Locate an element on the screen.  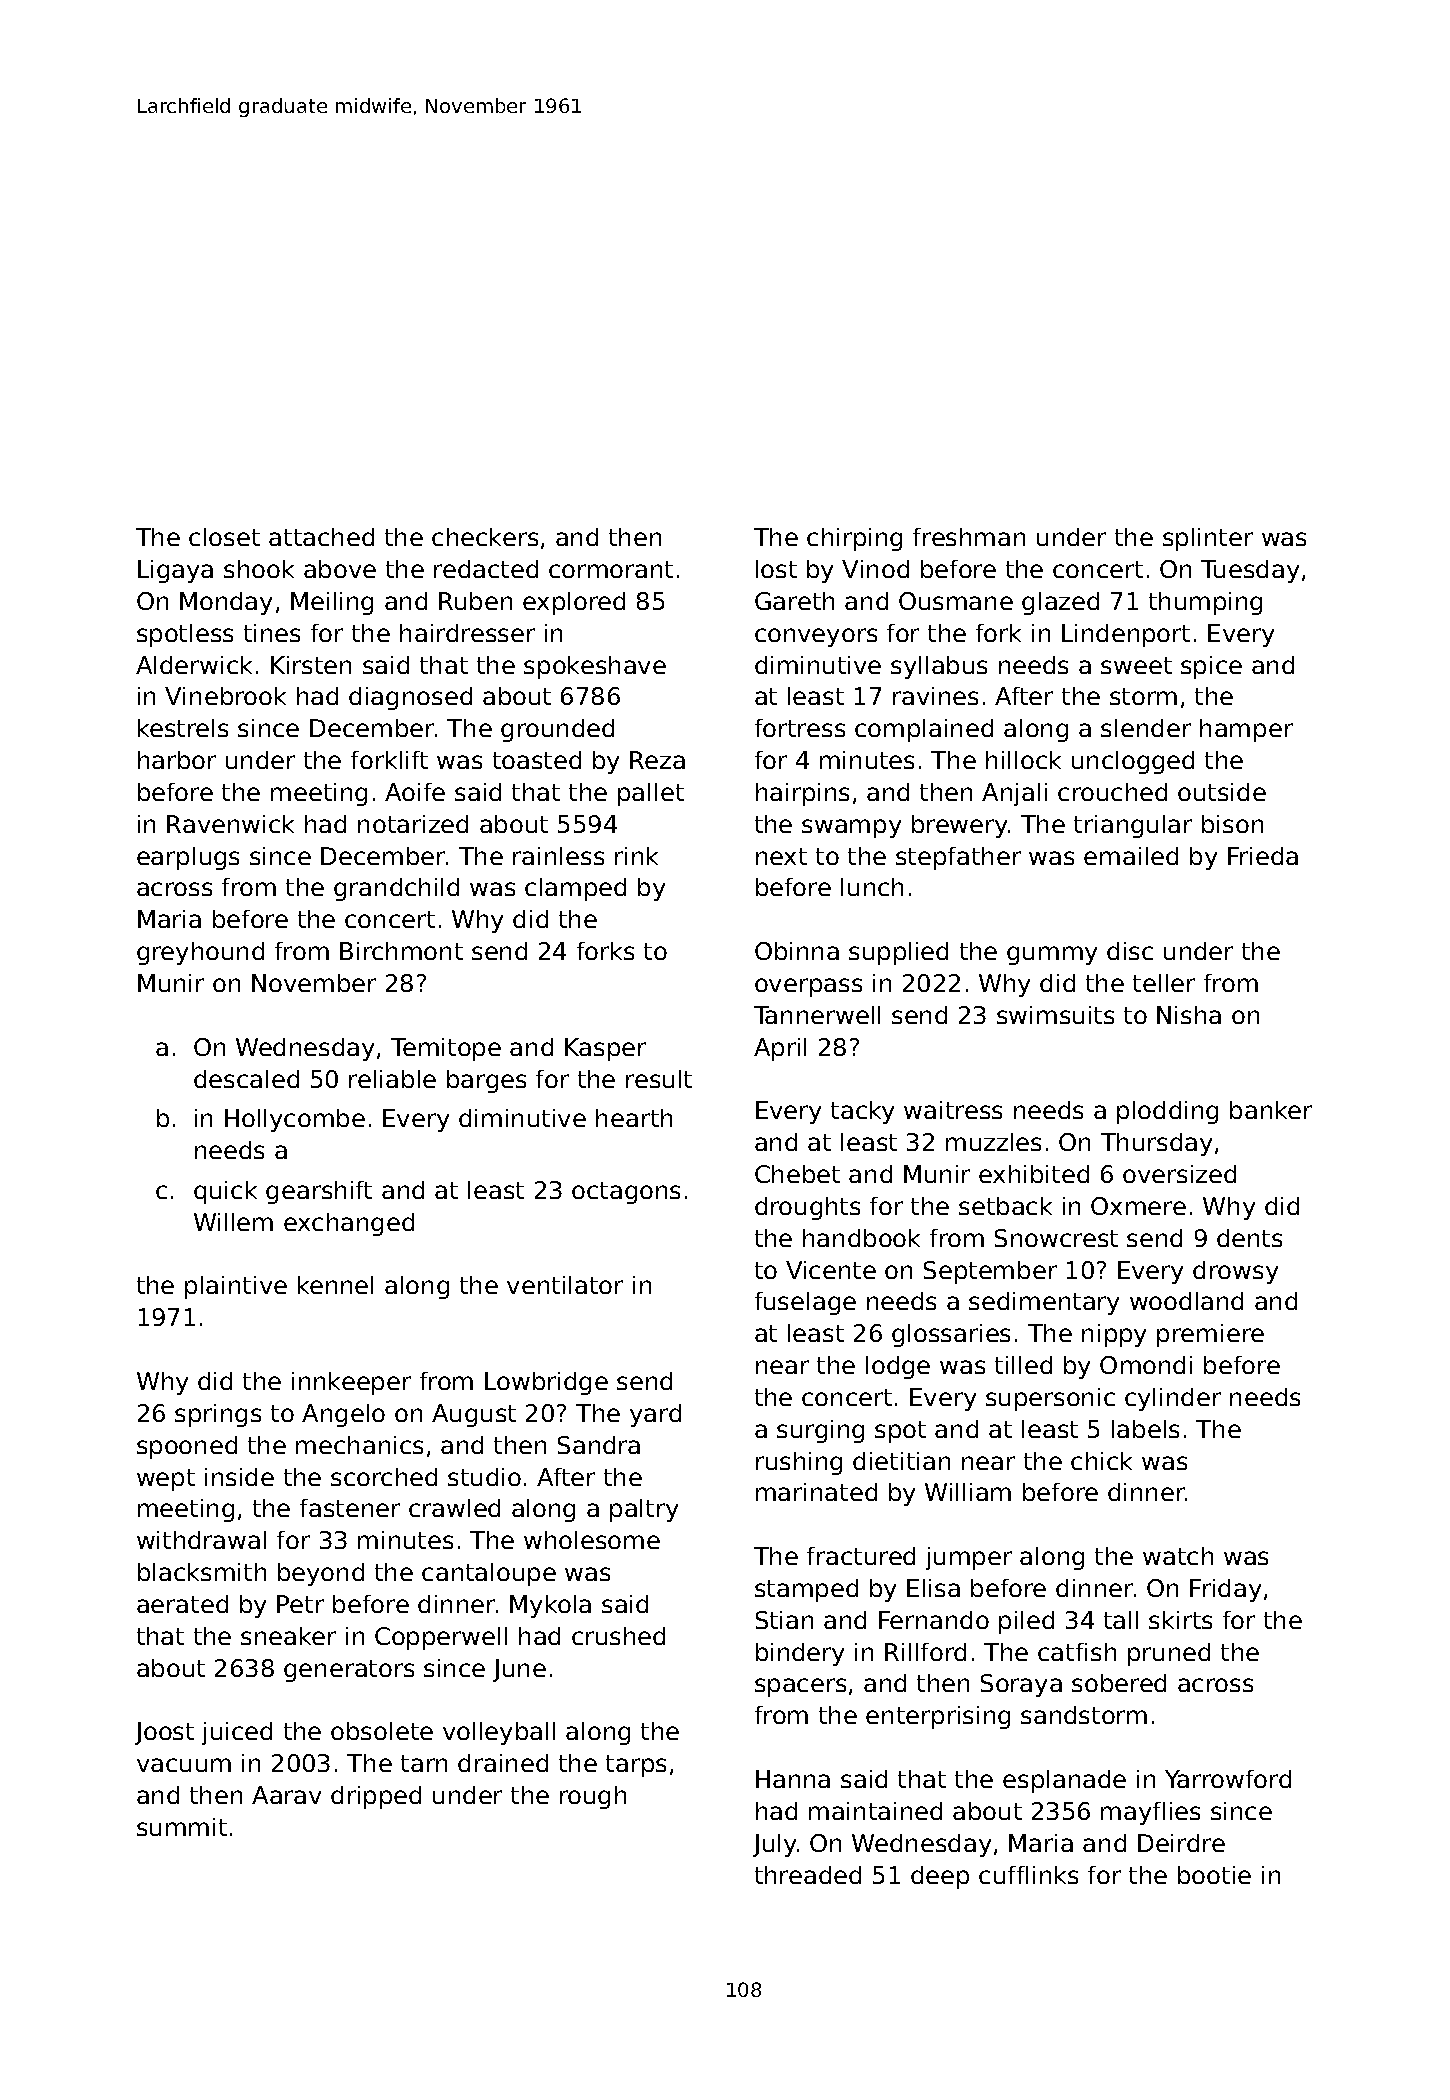
tarps is located at coordinates (636, 1766).
